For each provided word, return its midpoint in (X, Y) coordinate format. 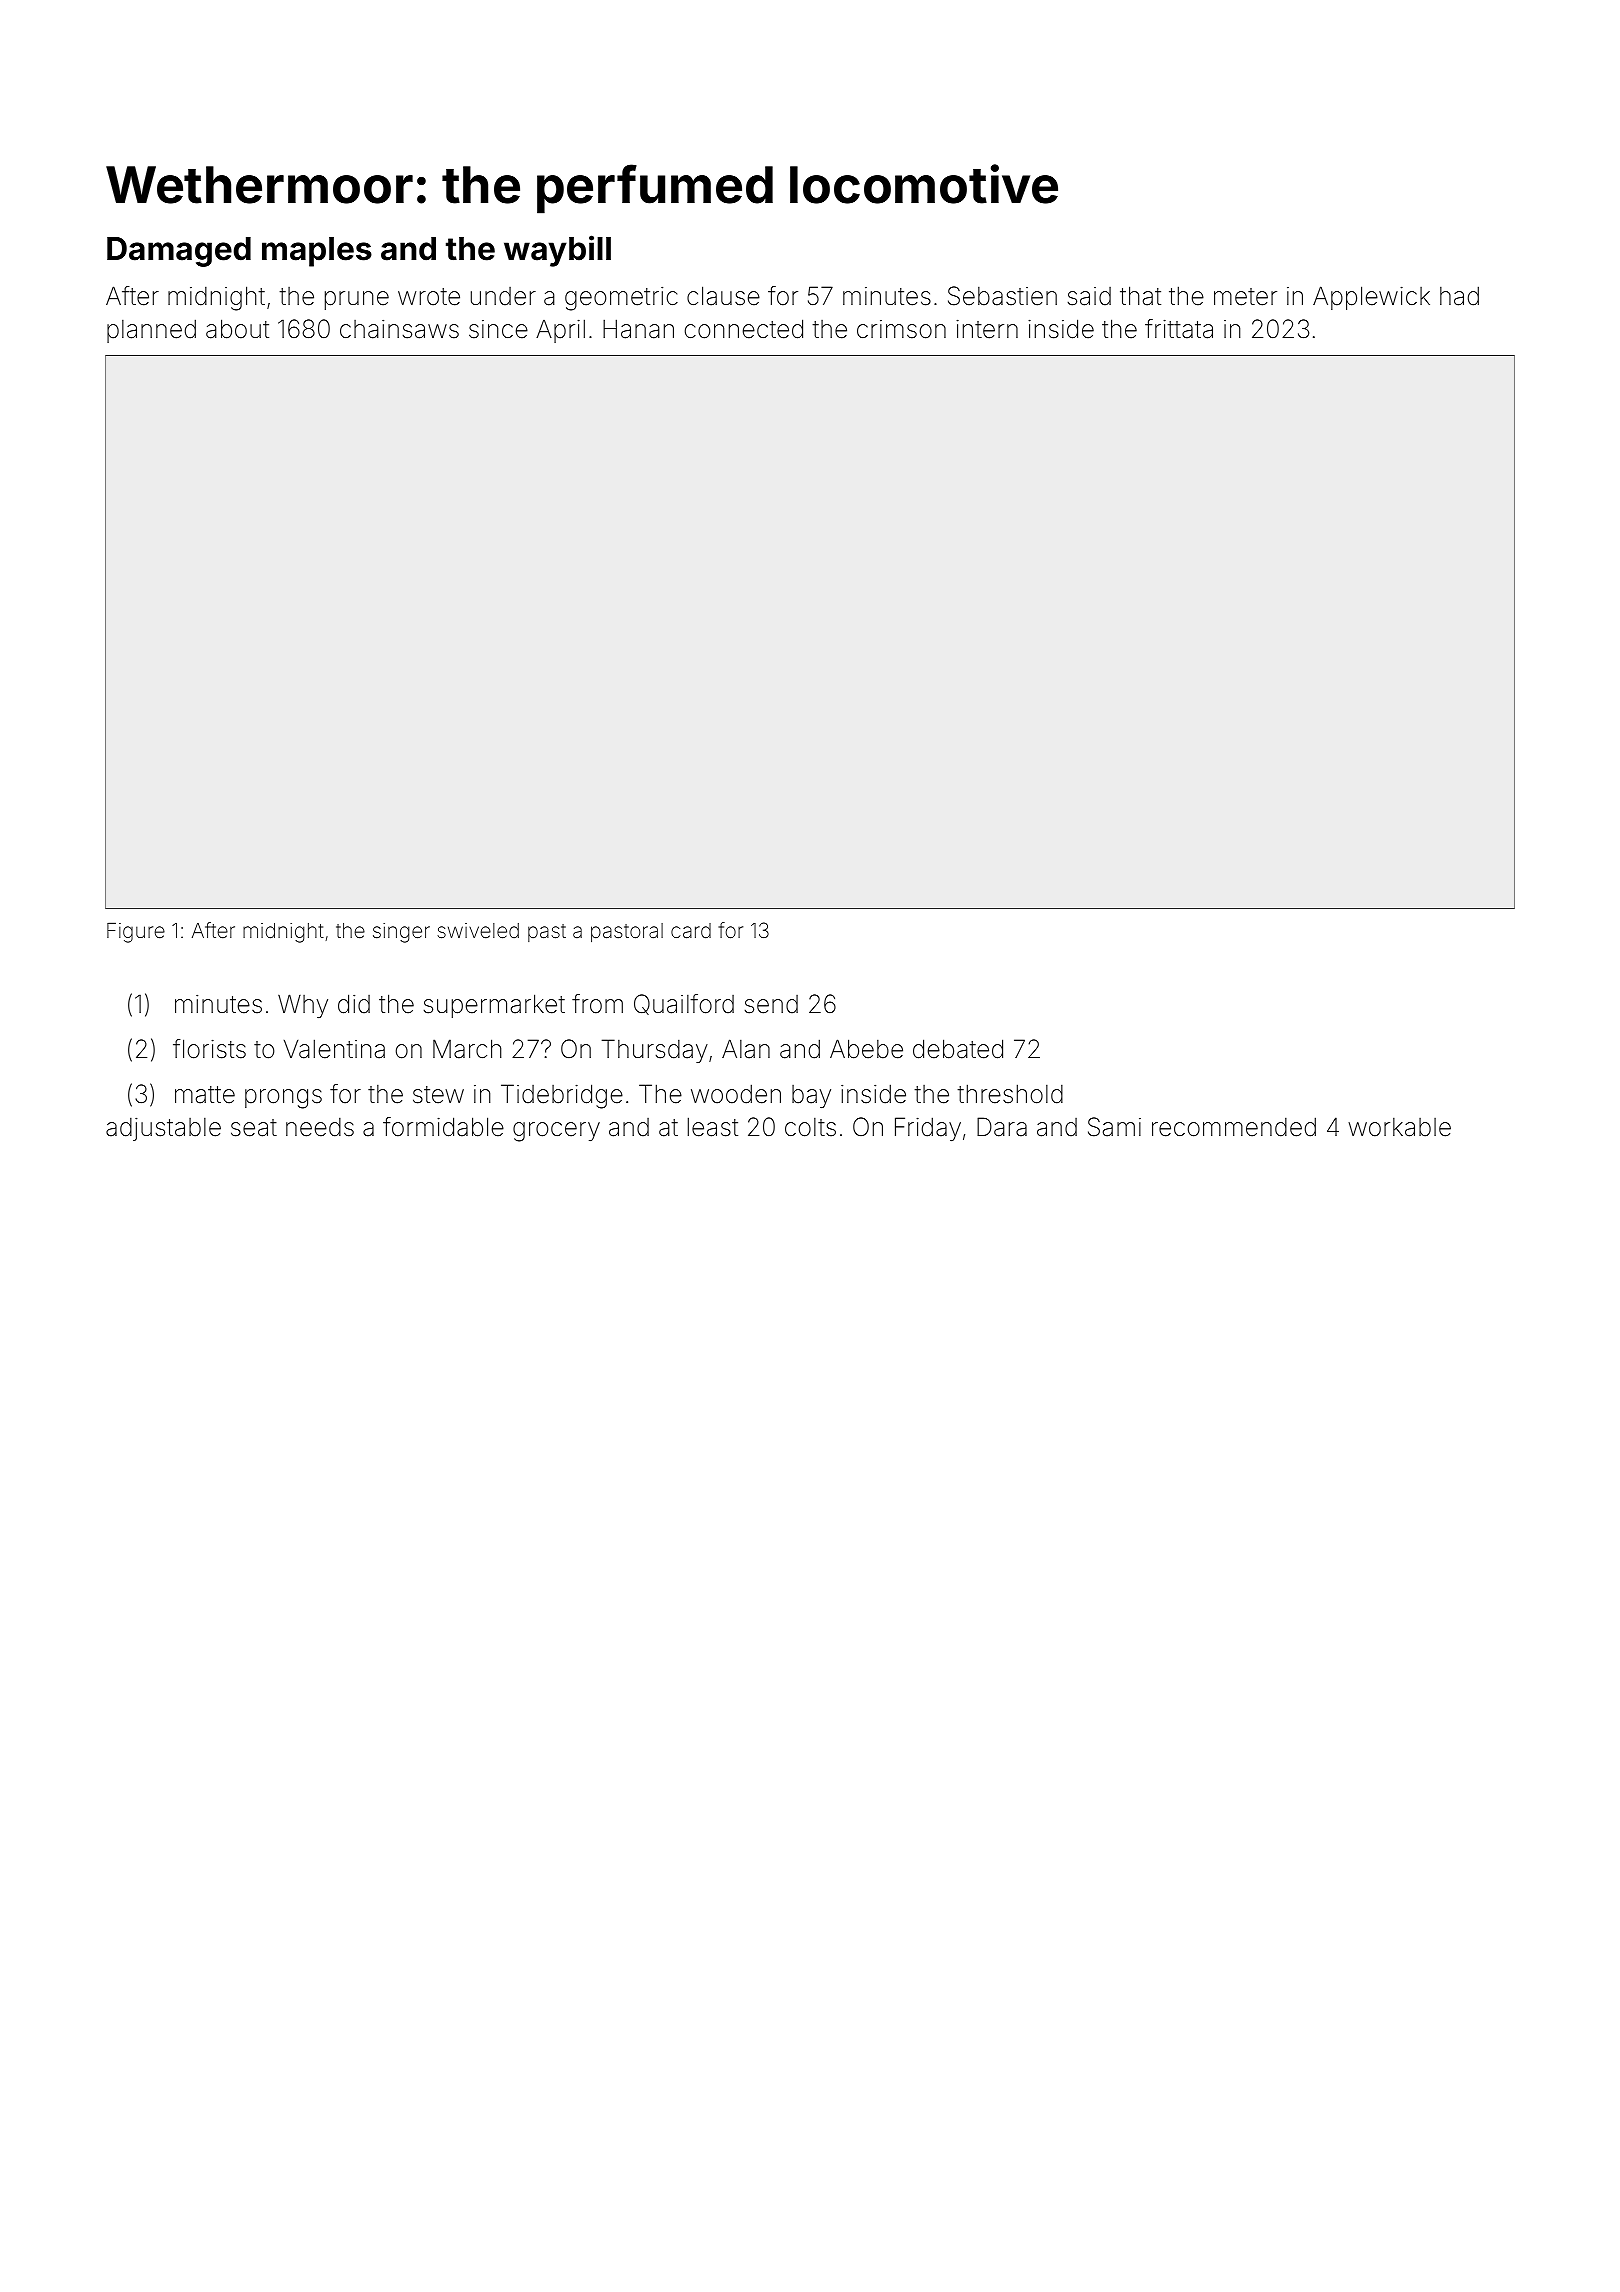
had (1459, 296)
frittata (1179, 329)
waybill (557, 251)
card (691, 930)
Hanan (638, 329)
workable (1399, 1127)
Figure (136, 933)
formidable (443, 1127)
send (771, 1004)
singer (401, 933)
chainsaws (399, 329)
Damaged (179, 252)
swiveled (478, 930)
